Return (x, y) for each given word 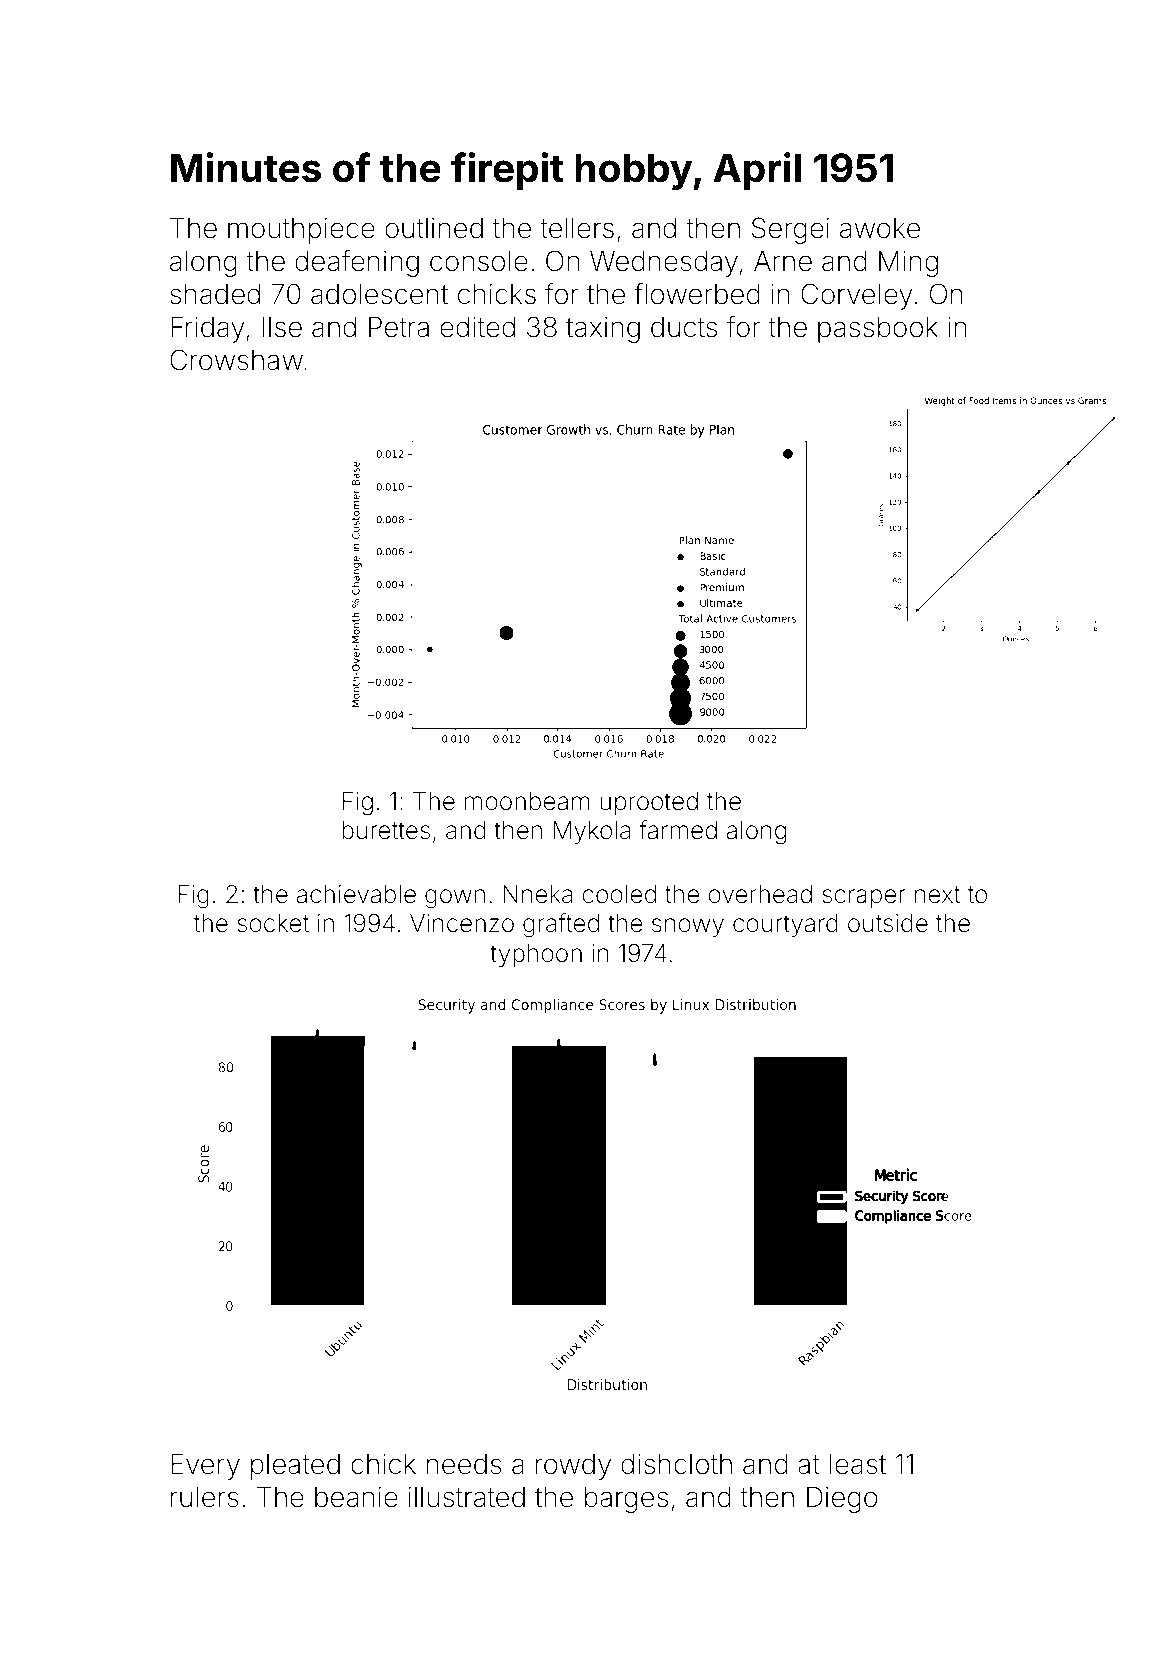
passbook (878, 330)
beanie (356, 1497)
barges (626, 1500)
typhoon (536, 955)
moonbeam (527, 801)
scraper (863, 898)
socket (273, 923)
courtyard (785, 925)
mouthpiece (301, 231)
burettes (386, 830)
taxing (603, 330)
